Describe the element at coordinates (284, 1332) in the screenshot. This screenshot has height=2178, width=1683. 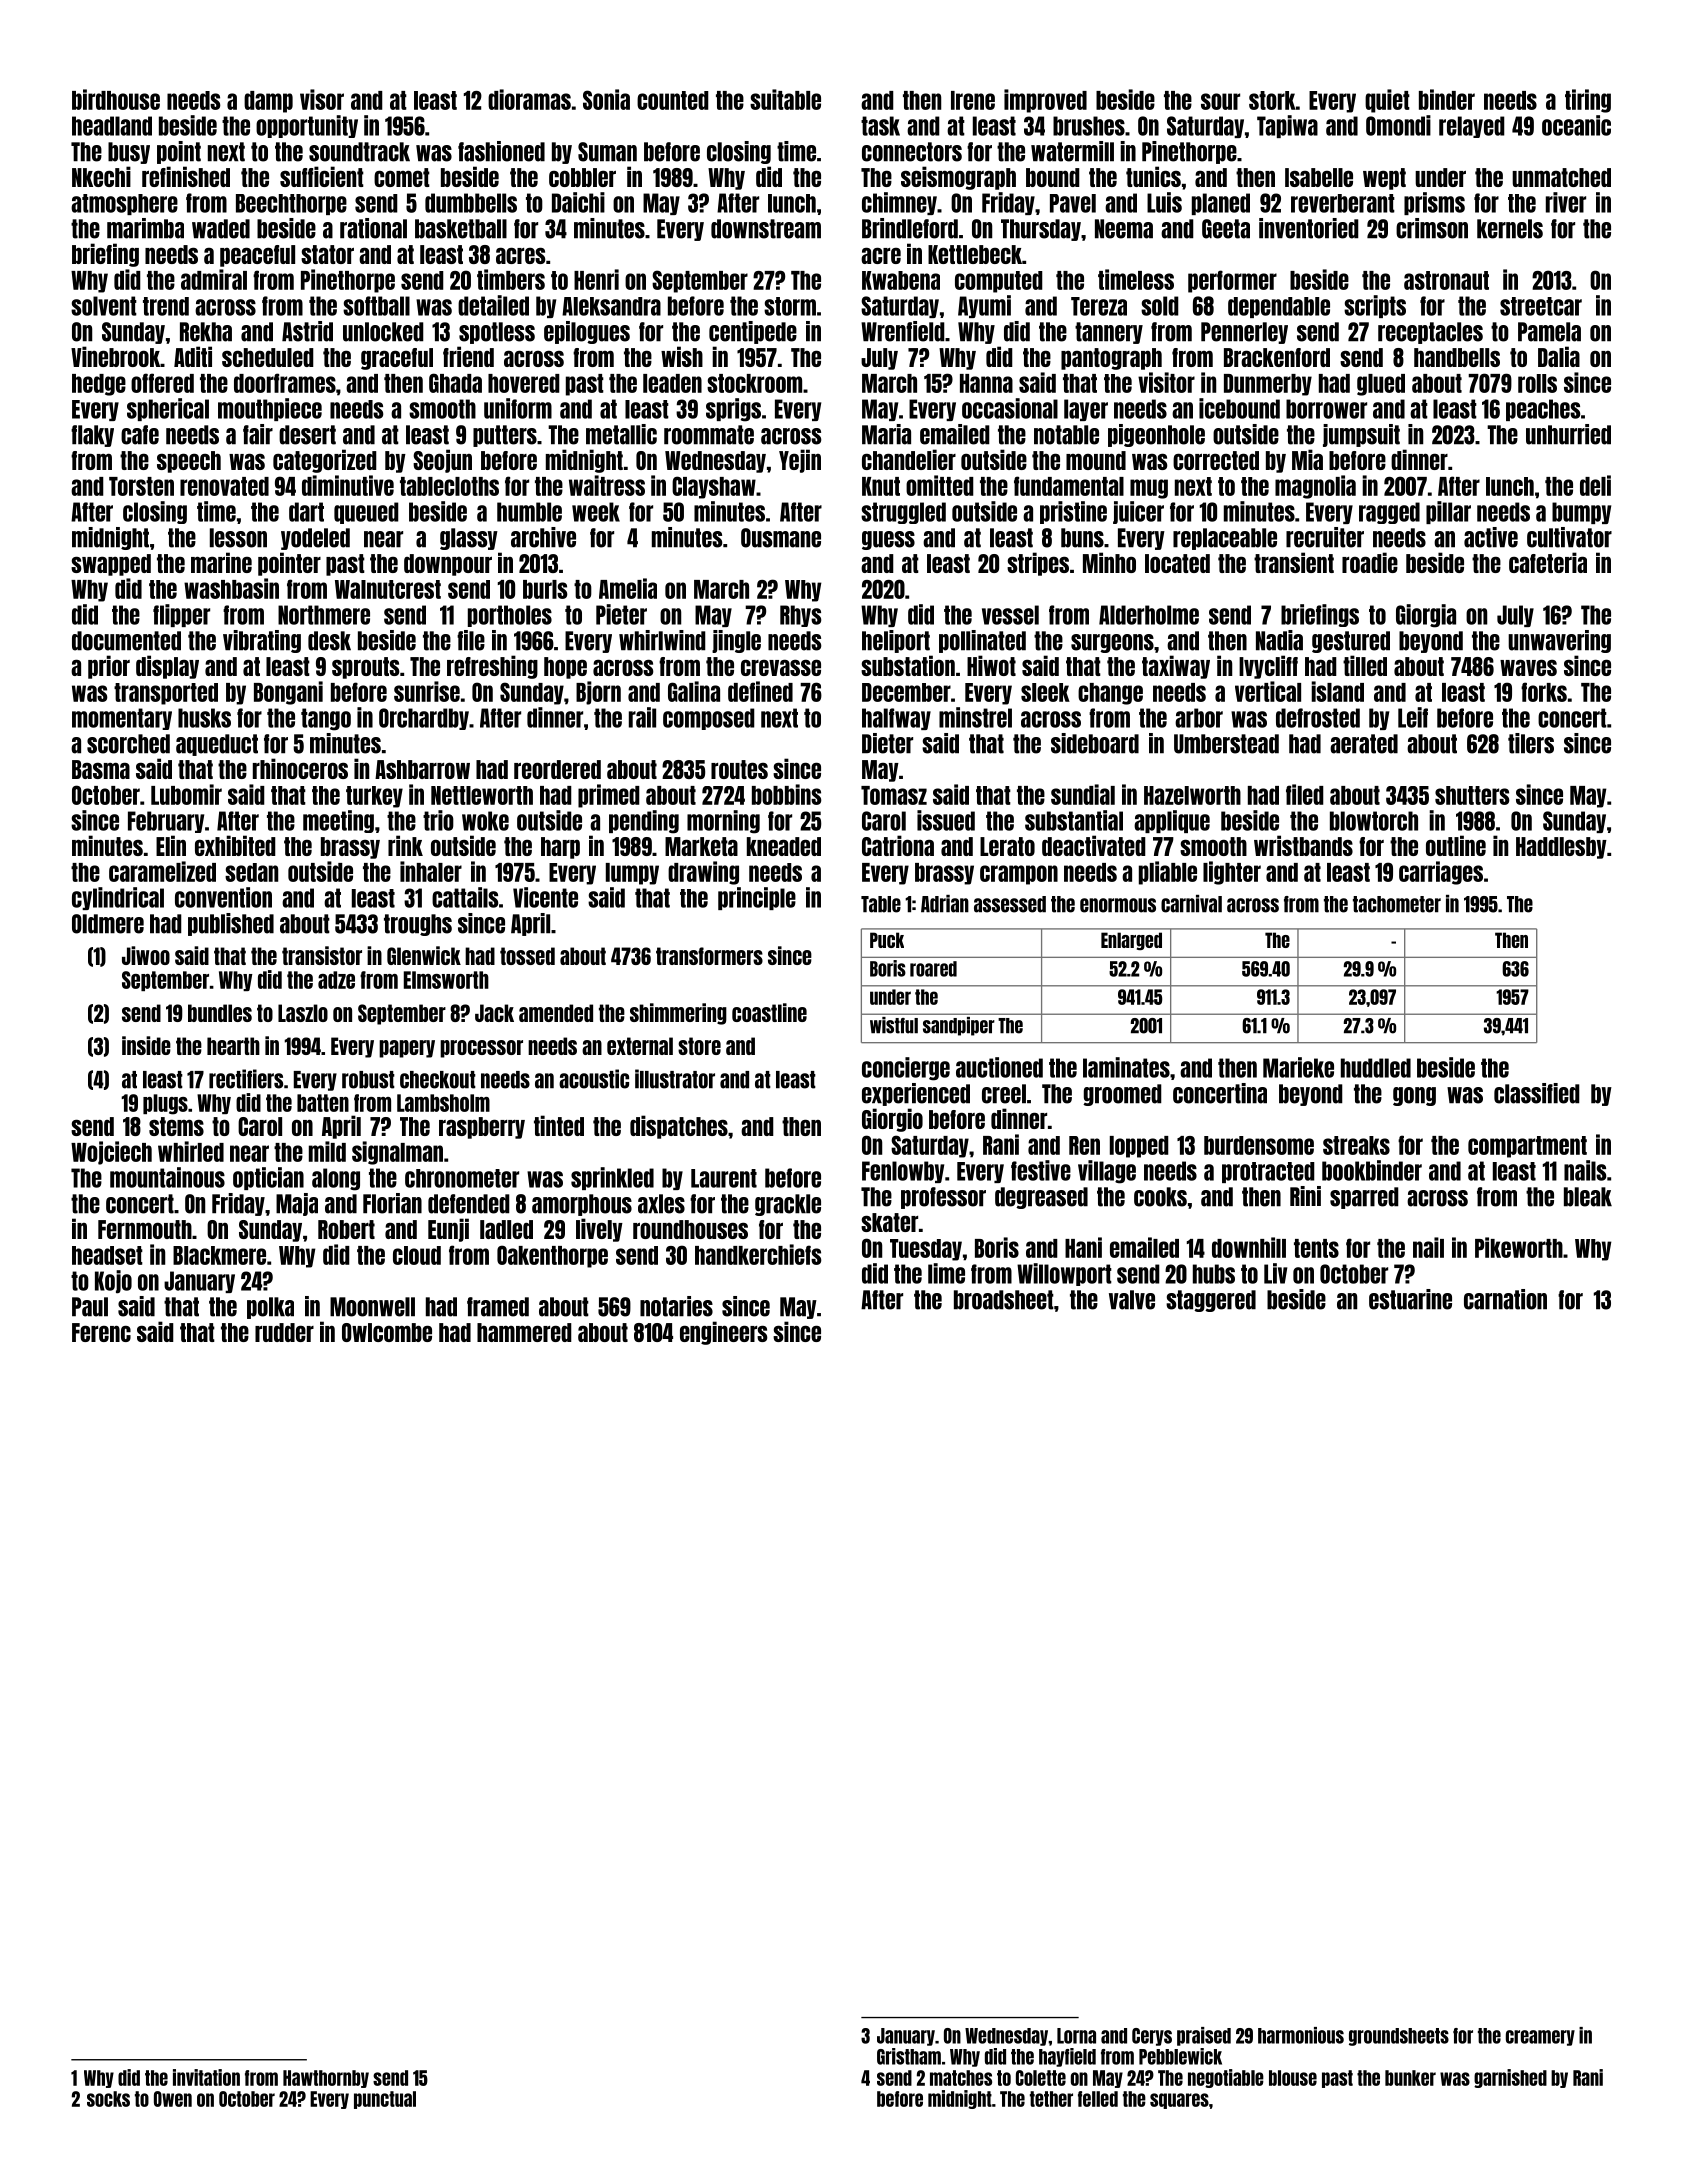
I see `rudder` at that location.
